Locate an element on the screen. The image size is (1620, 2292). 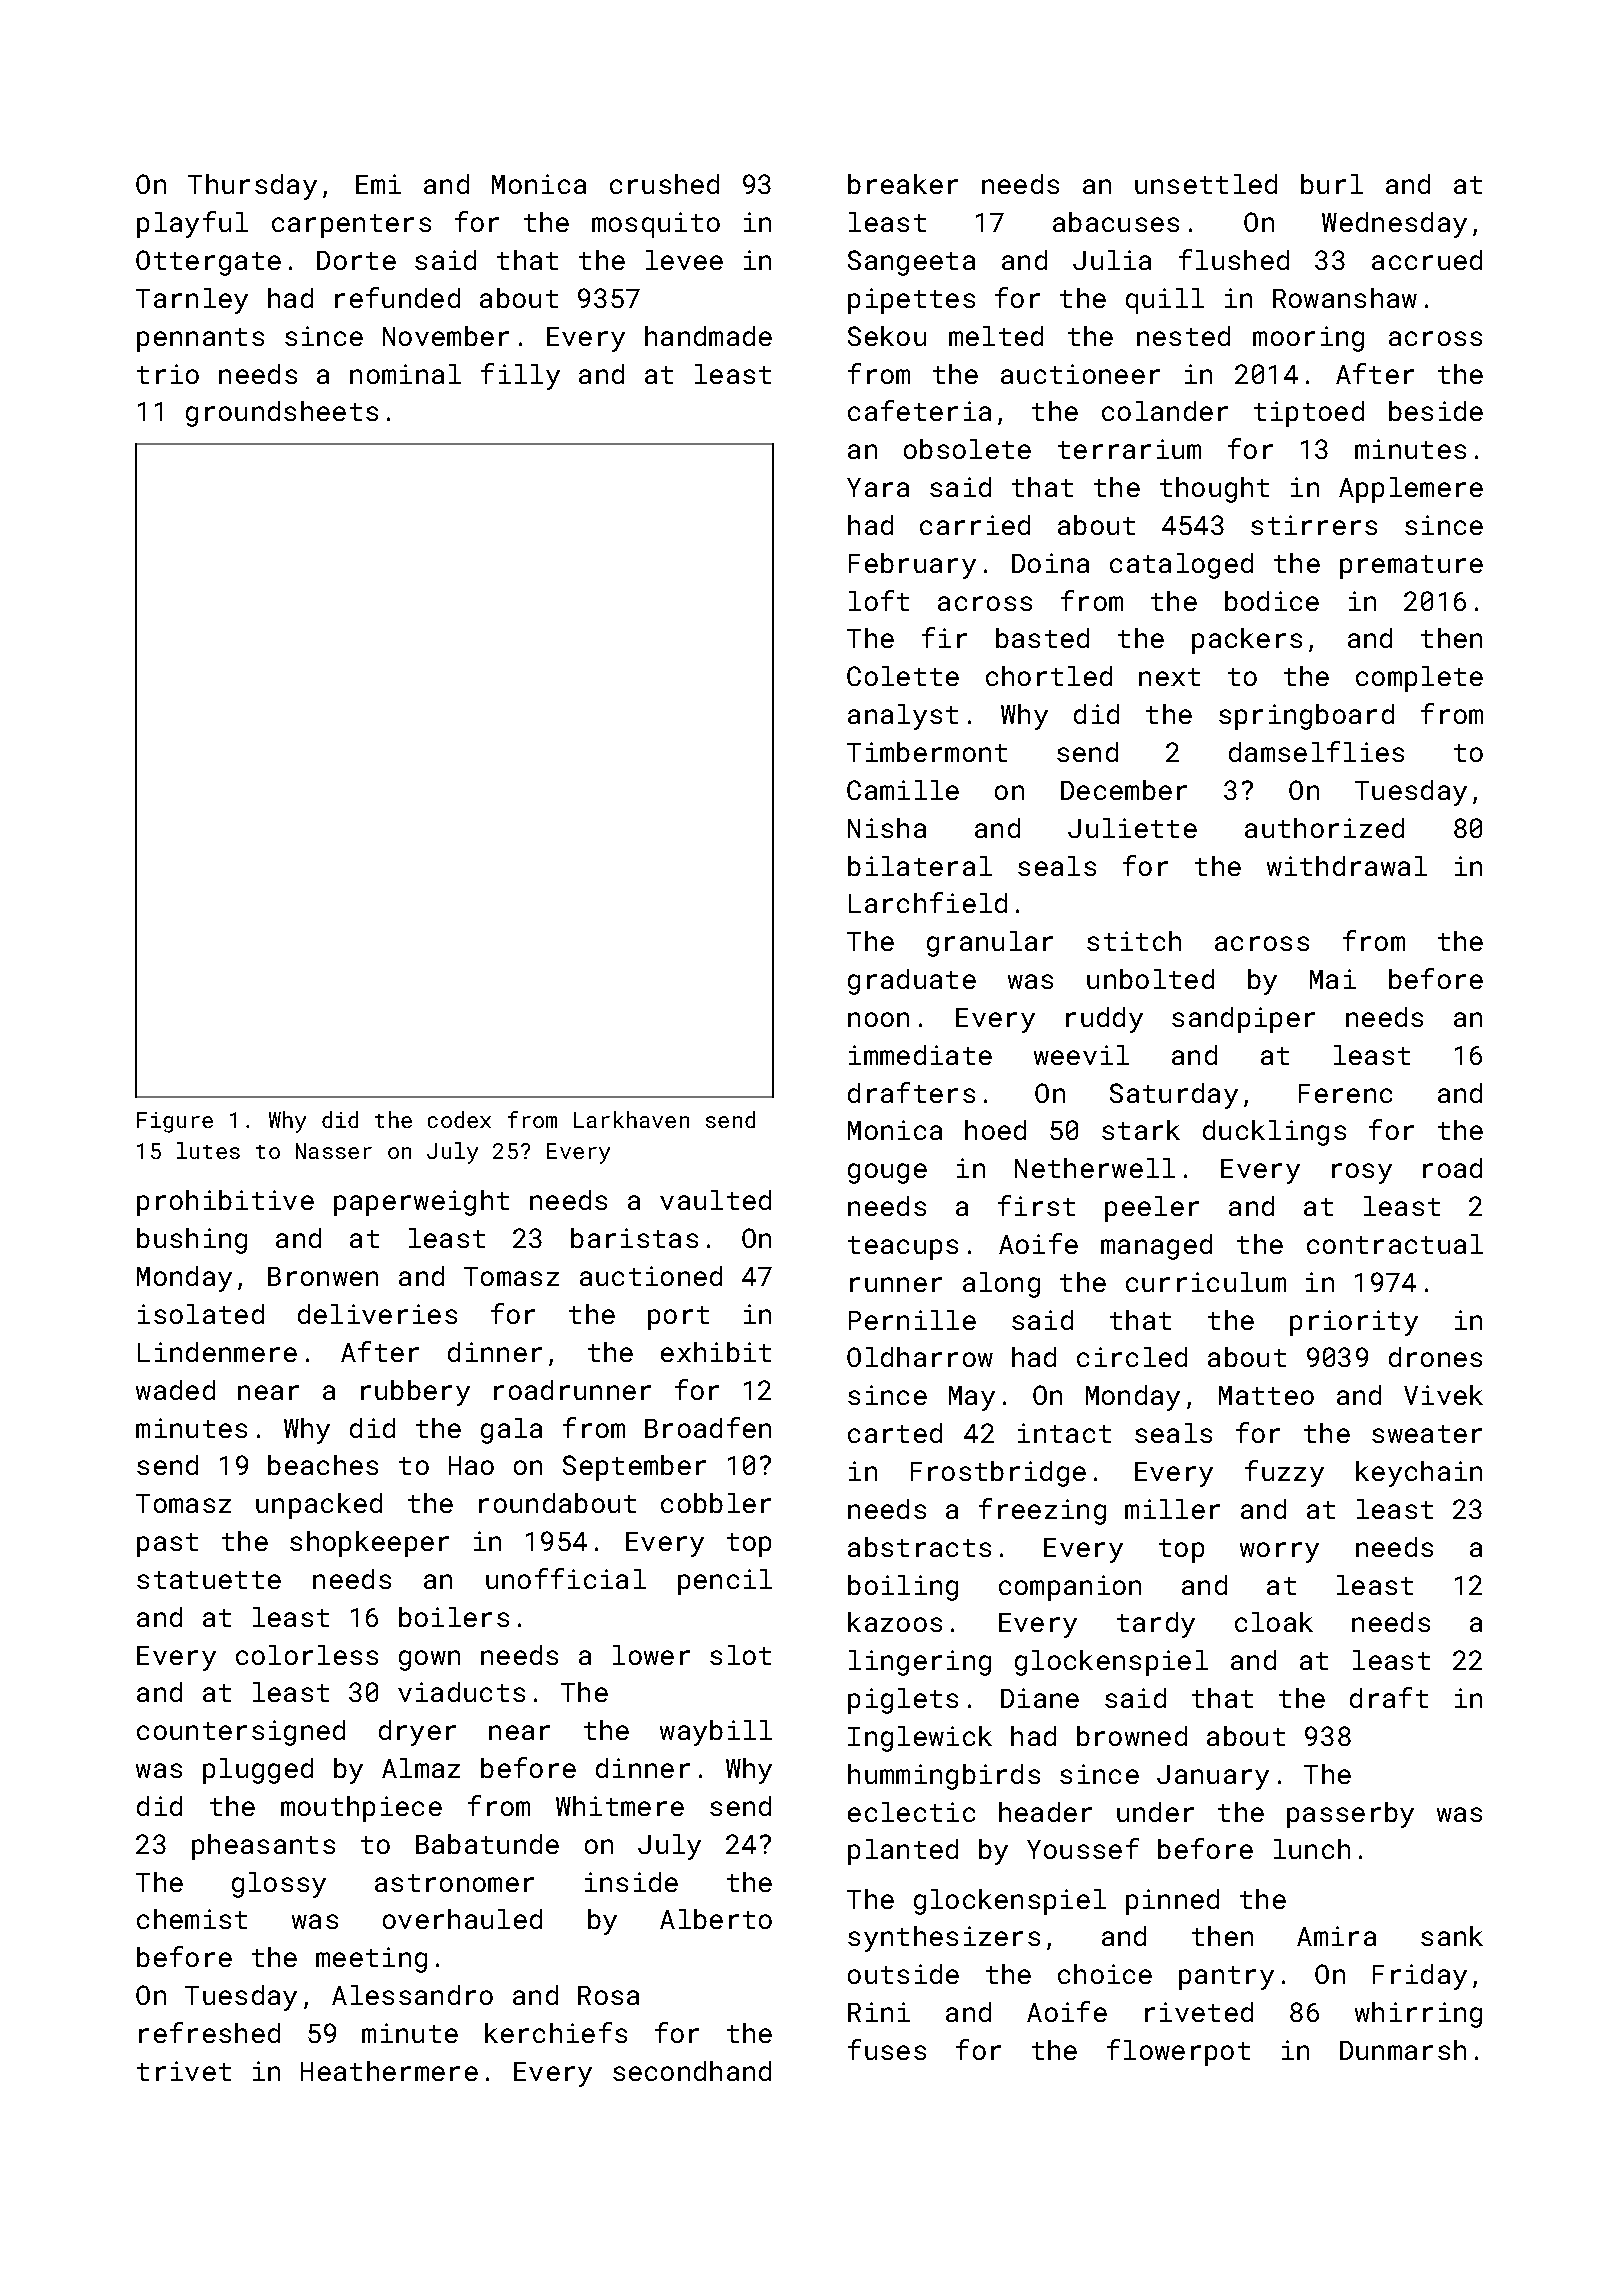
Colette is located at coordinates (903, 676).
